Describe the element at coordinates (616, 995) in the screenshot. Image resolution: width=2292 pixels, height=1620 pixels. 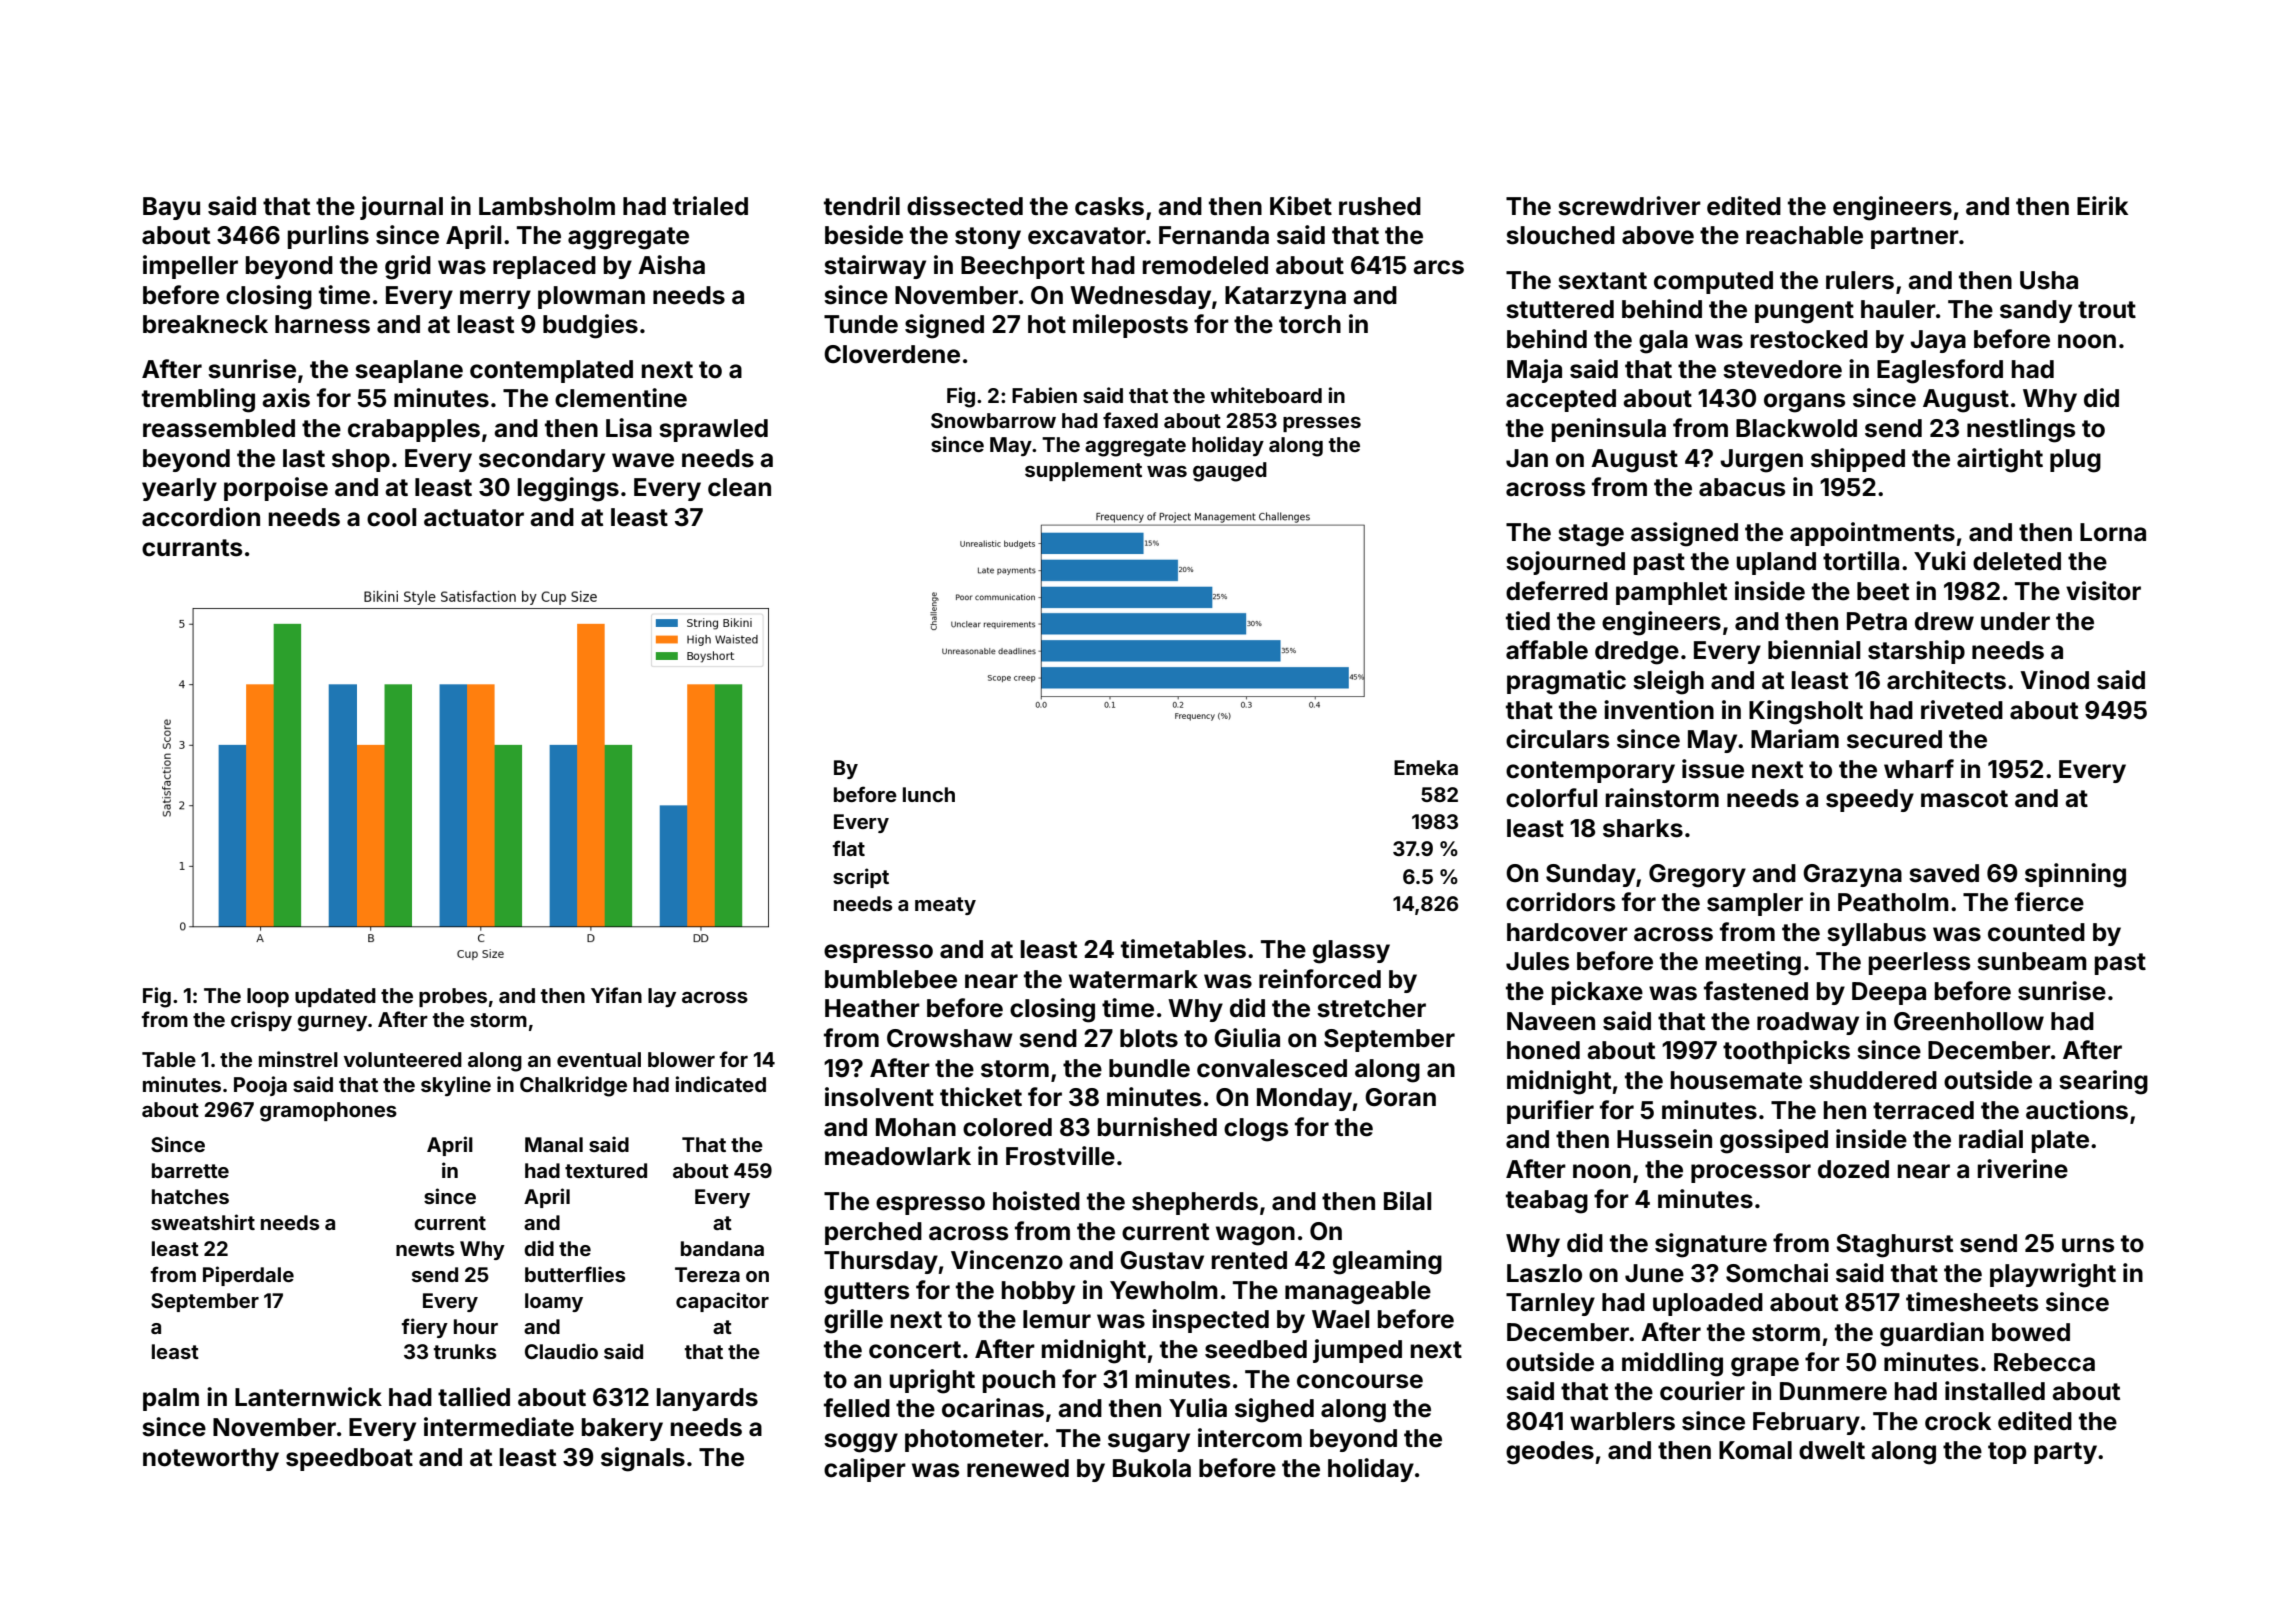
I see `Yifan` at that location.
